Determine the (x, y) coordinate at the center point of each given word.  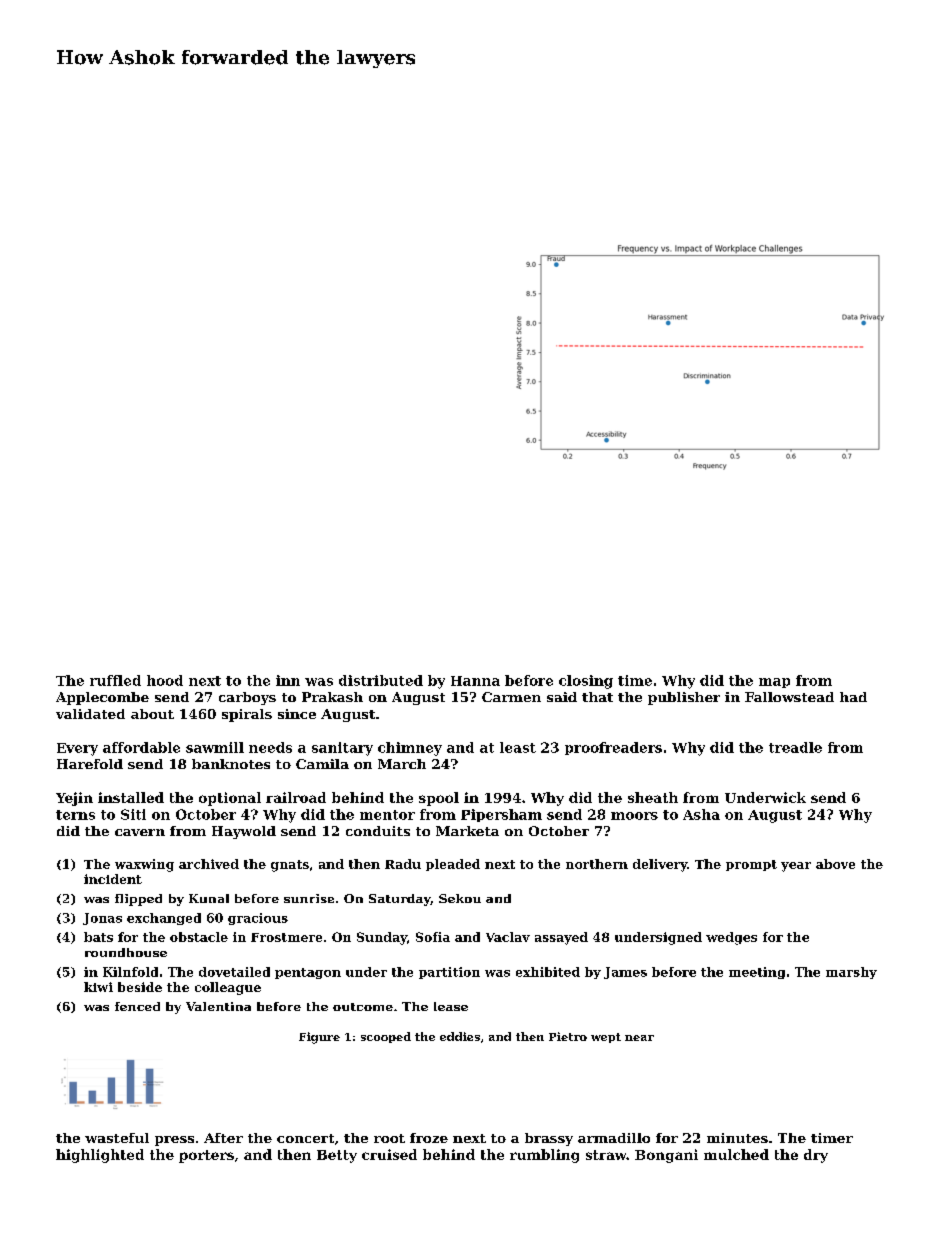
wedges (731, 938)
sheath (653, 797)
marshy (851, 973)
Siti (133, 814)
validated (90, 714)
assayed (561, 938)
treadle (795, 747)
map (774, 683)
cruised (389, 1154)
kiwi (98, 987)
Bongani (666, 1156)
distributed (381, 680)
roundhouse (126, 952)
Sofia (433, 937)
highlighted (100, 1156)
